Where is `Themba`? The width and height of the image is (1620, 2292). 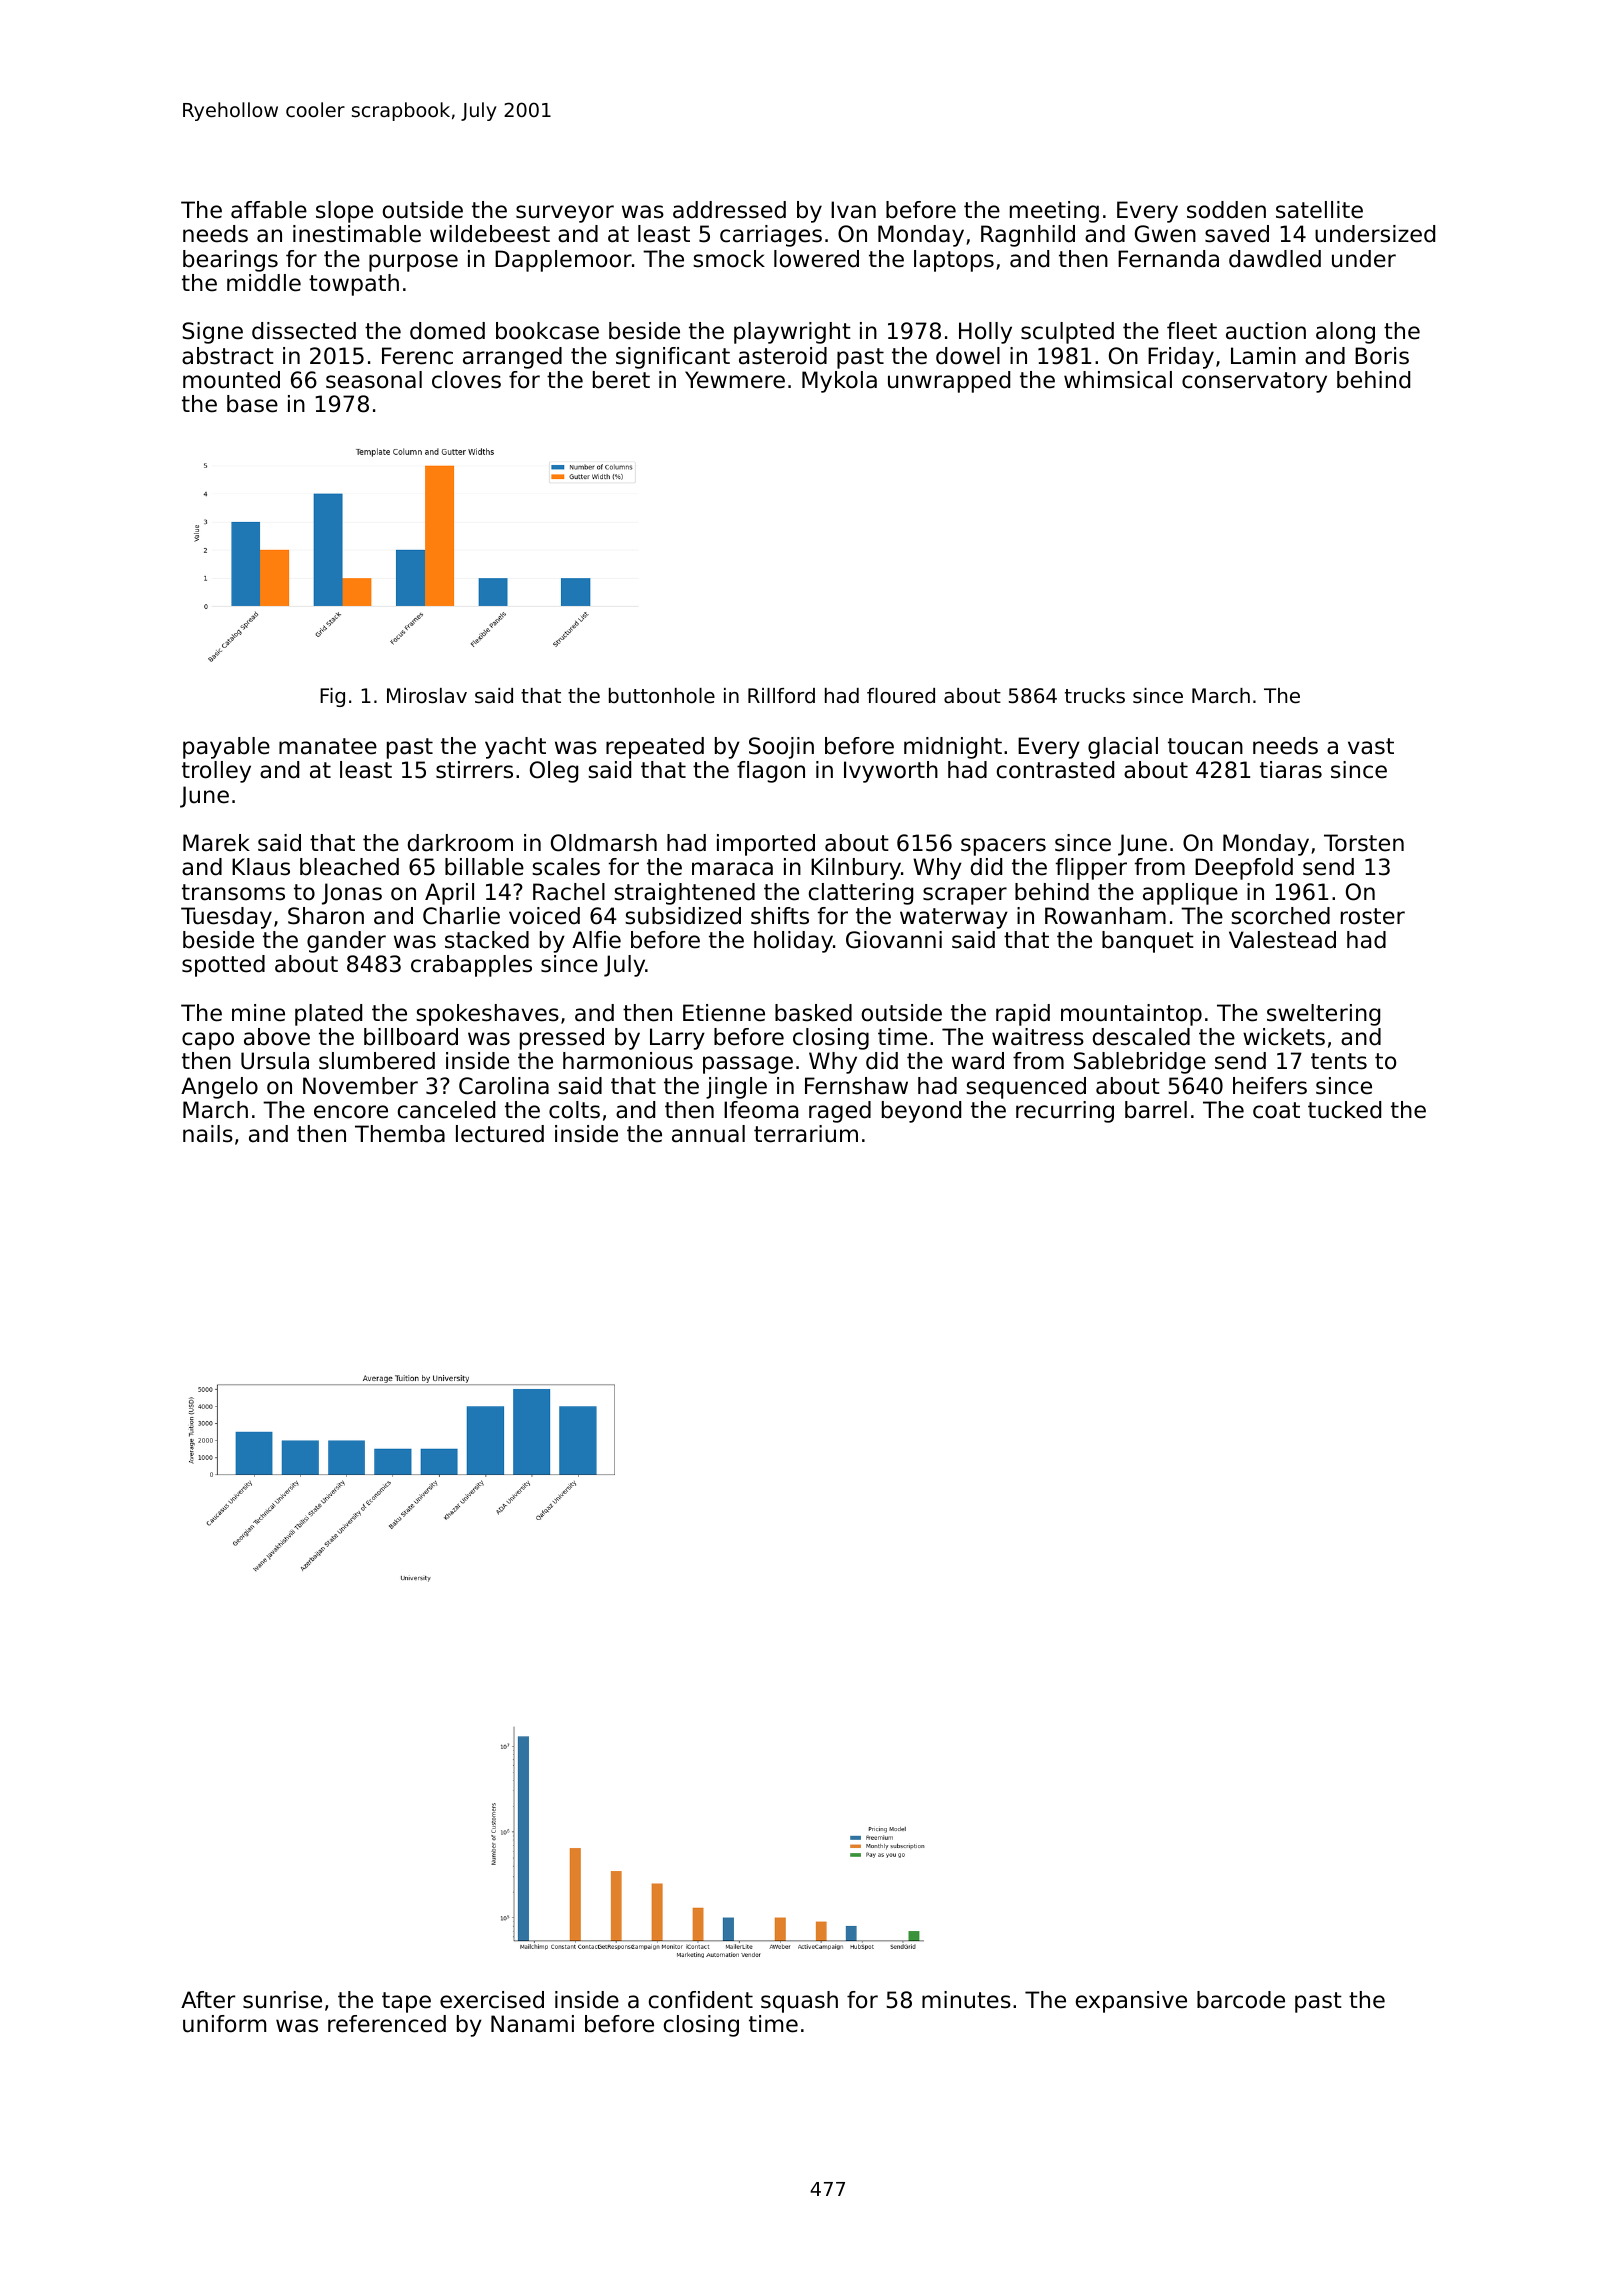 Themba is located at coordinates (400, 1134).
